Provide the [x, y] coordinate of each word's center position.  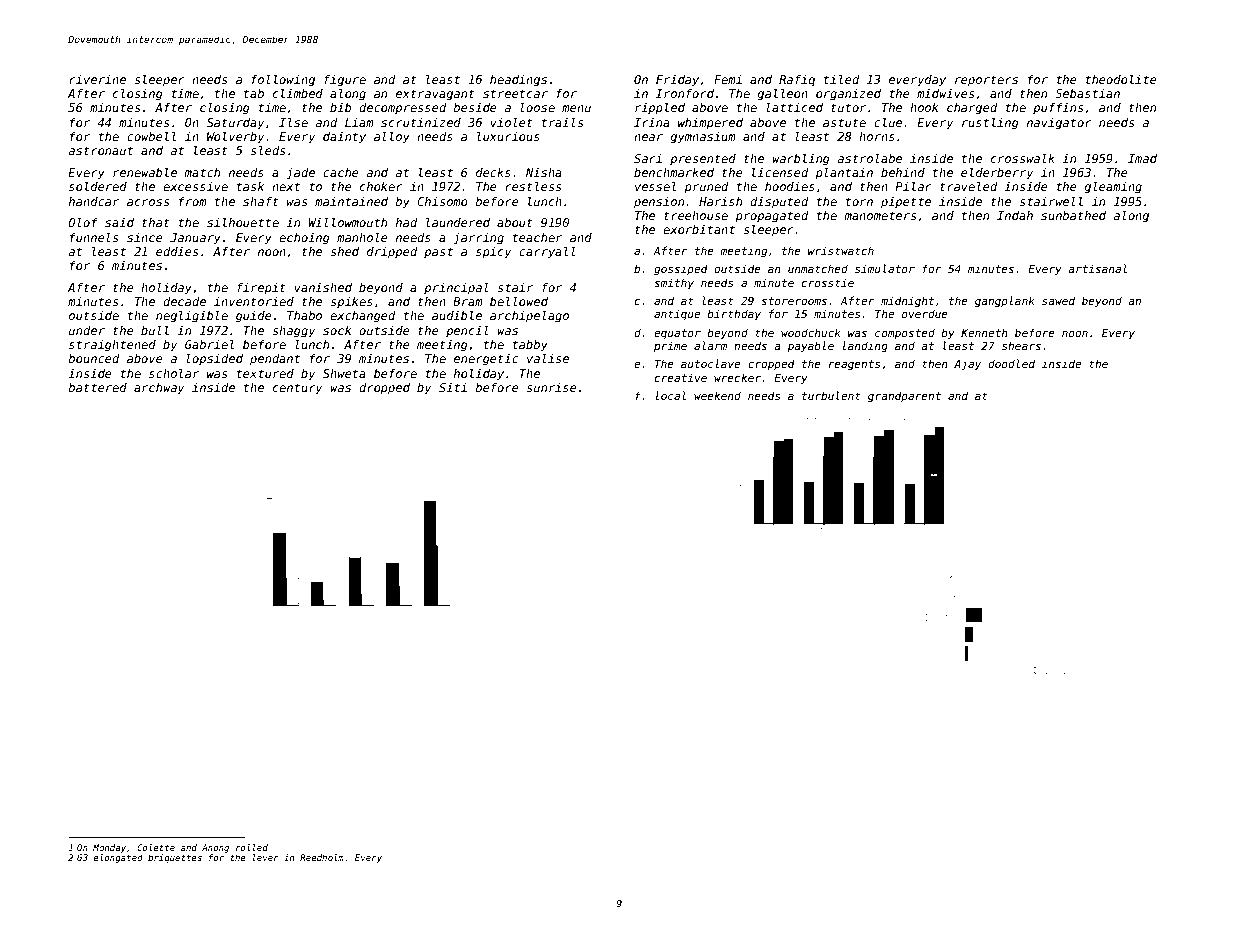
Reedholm [322, 857]
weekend [717, 395]
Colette [156, 847]
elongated [118, 858]
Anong [215, 848]
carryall [547, 252]
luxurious [508, 136]
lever [266, 857]
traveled [969, 186]
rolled [252, 847]
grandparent [904, 396]
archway [159, 389]
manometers [880, 215]
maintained [351, 201]
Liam [359, 122]
